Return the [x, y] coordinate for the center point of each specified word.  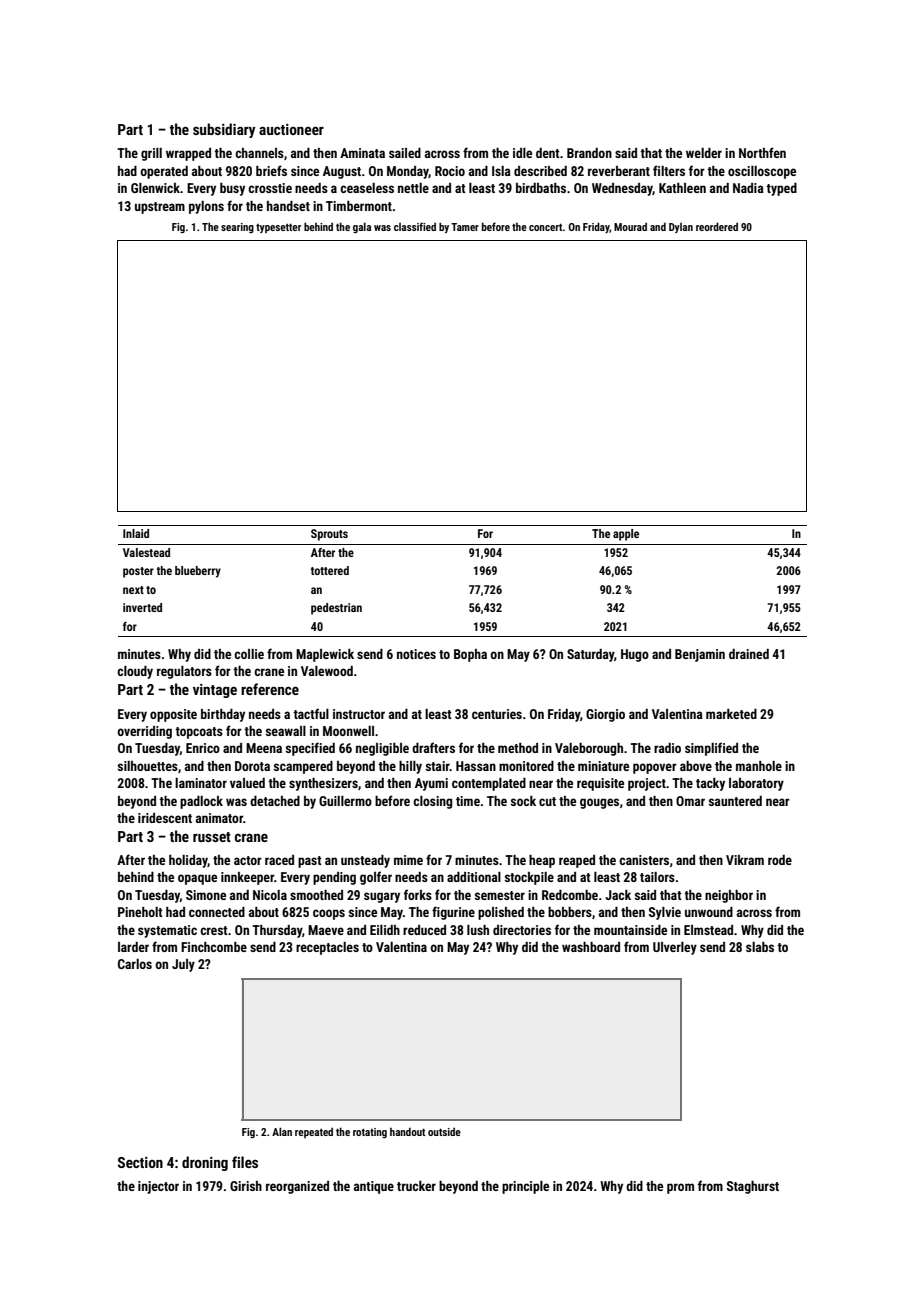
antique [374, 1187]
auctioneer [291, 129]
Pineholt [140, 912]
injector [158, 1187]
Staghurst [753, 1187]
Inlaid [136, 533]
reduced [424, 930]
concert [546, 227]
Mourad [630, 227]
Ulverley [675, 948]
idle [522, 153]
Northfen [762, 152]
